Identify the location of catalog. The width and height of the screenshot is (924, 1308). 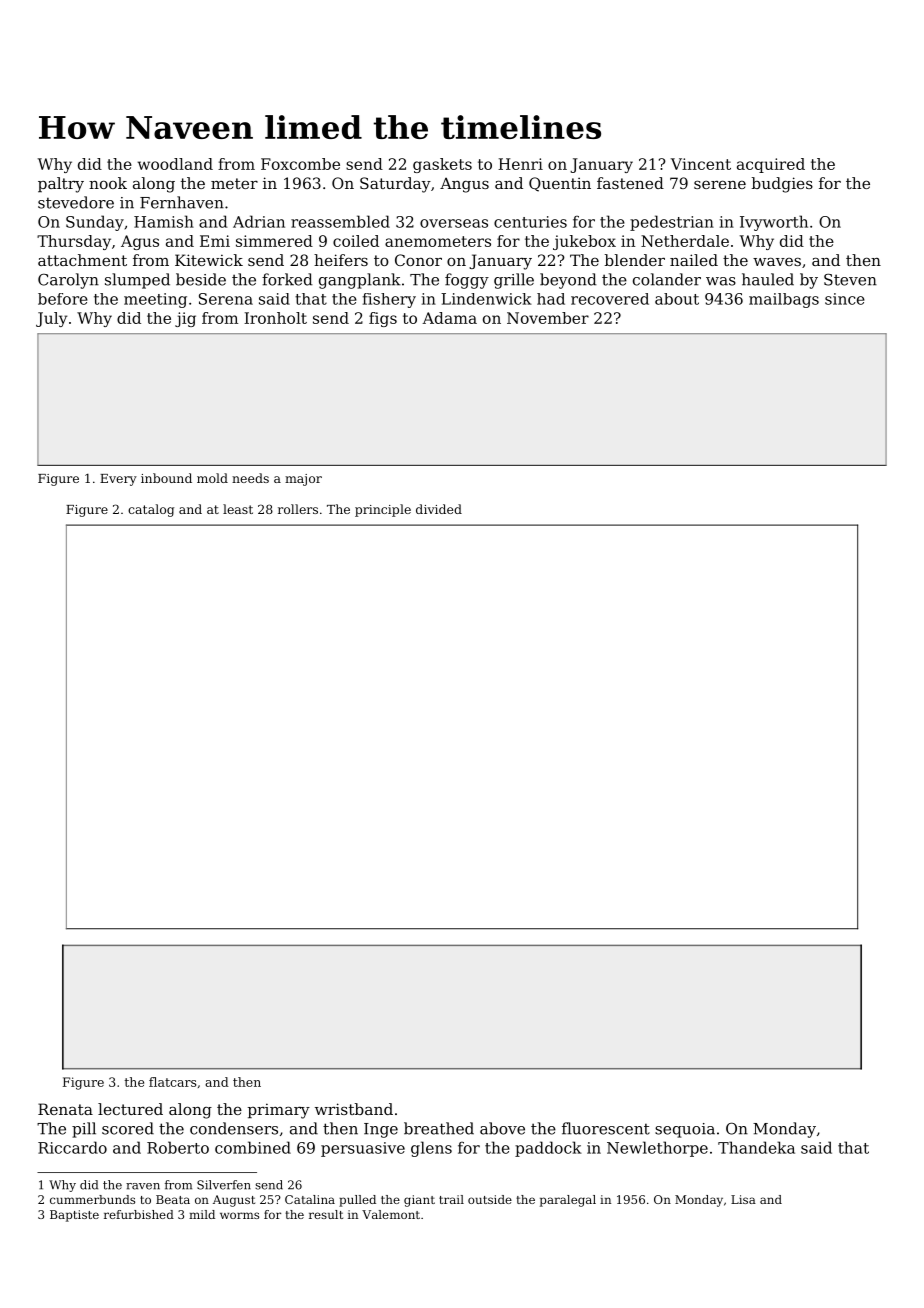
(151, 510).
